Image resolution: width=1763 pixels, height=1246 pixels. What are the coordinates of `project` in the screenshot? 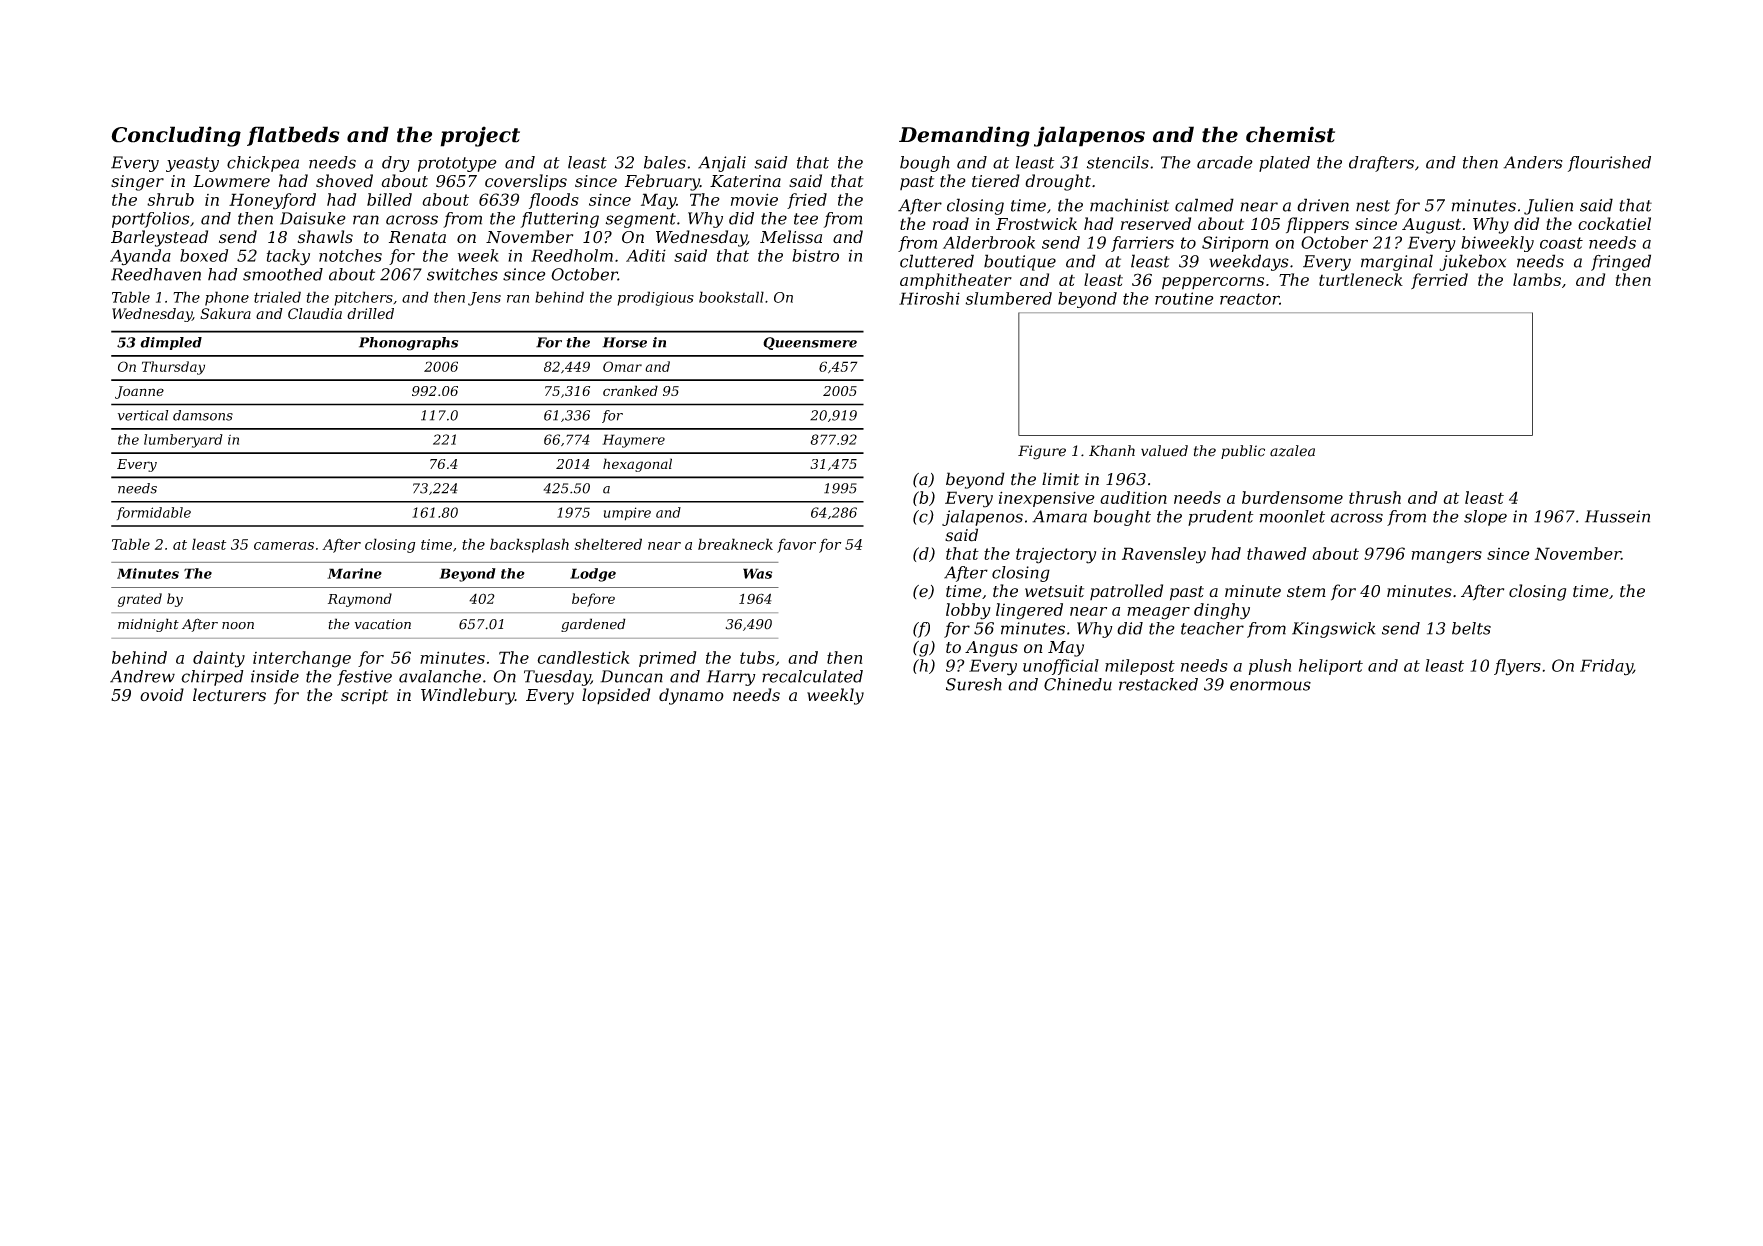 It's located at (480, 136).
